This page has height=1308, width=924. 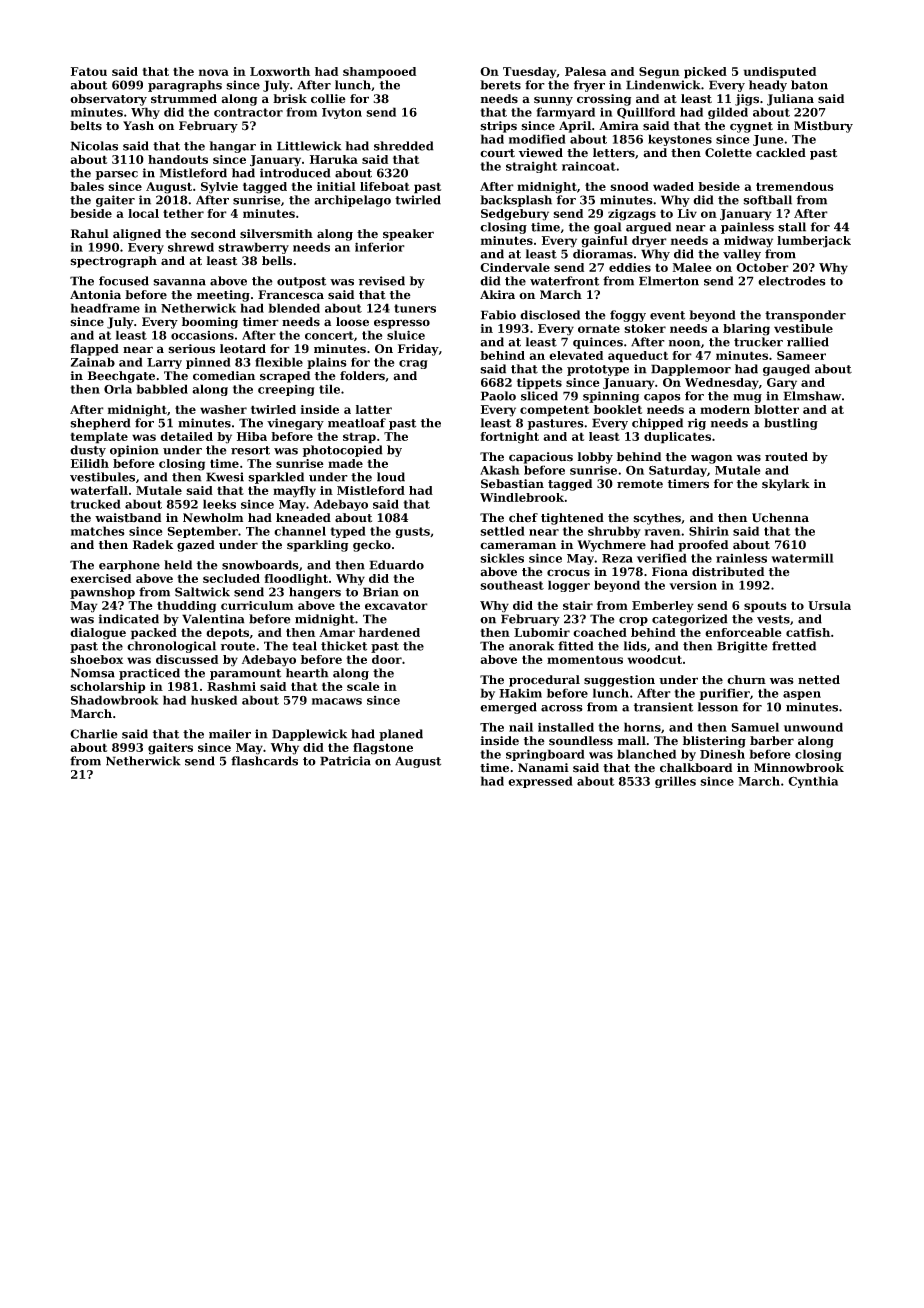 I want to click on expressed, so click(x=540, y=782).
